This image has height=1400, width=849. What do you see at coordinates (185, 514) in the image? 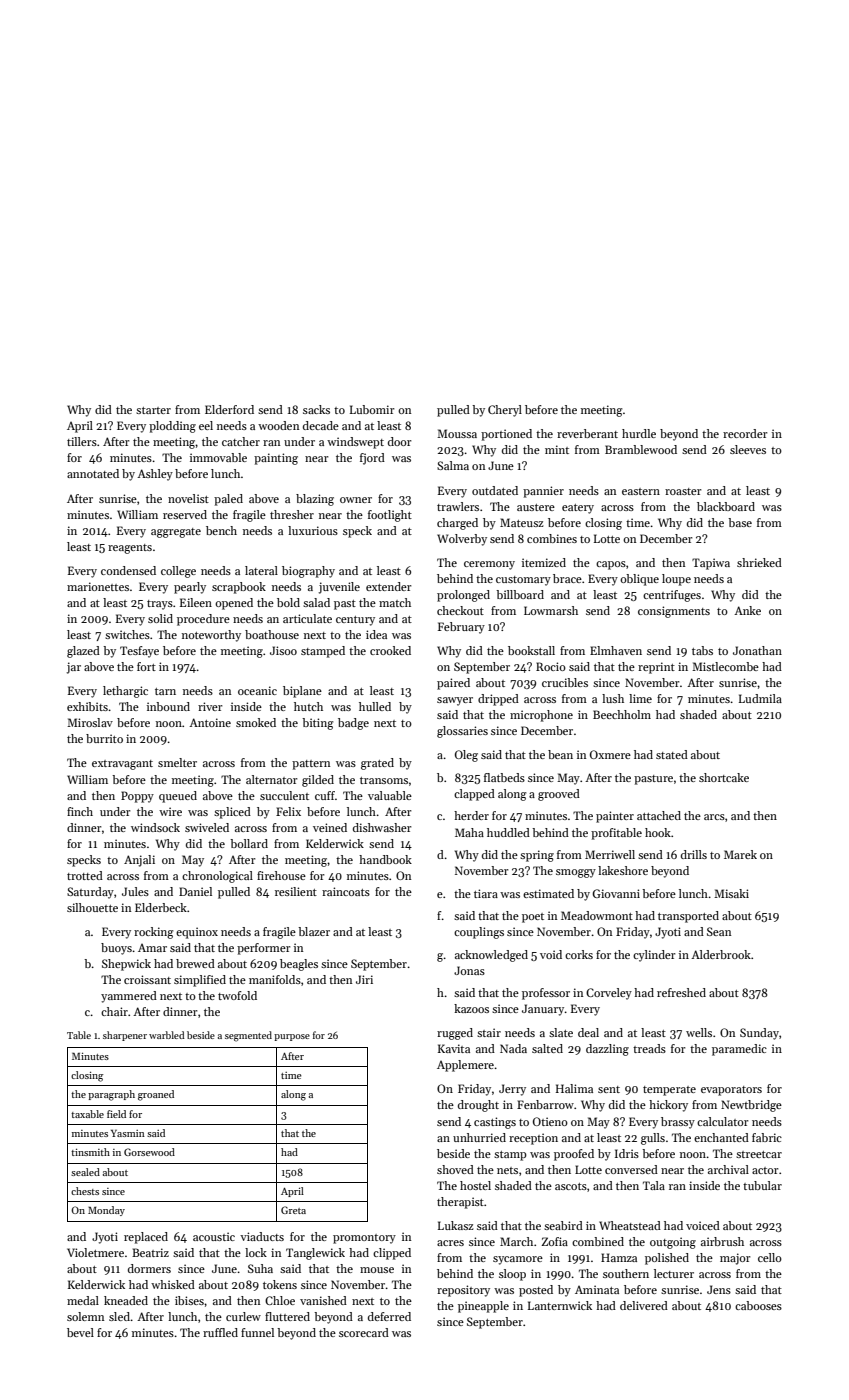
I see `reserved` at bounding box center [185, 514].
